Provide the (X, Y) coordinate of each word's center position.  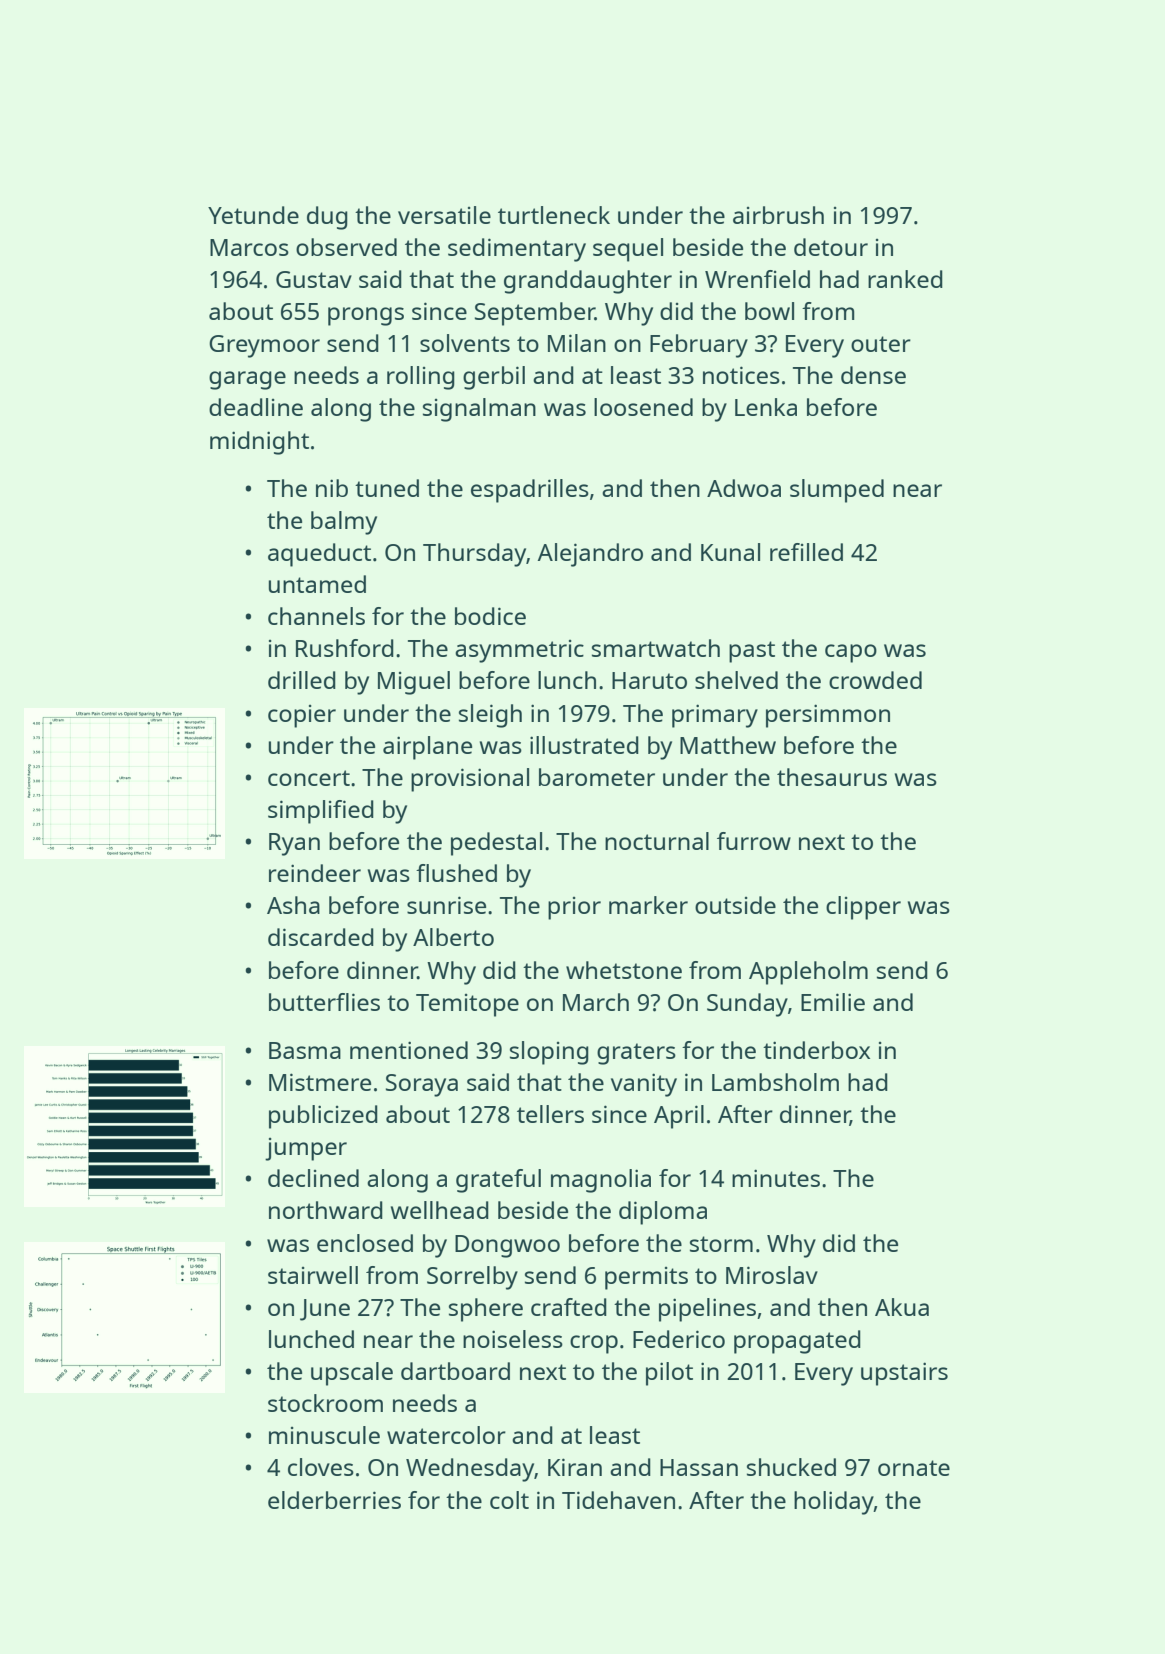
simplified (321, 812)
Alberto (453, 937)
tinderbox (816, 1050)
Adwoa (744, 488)
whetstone (624, 970)
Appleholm (808, 973)
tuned (387, 488)
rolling (421, 378)
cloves (321, 1467)
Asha (293, 905)
